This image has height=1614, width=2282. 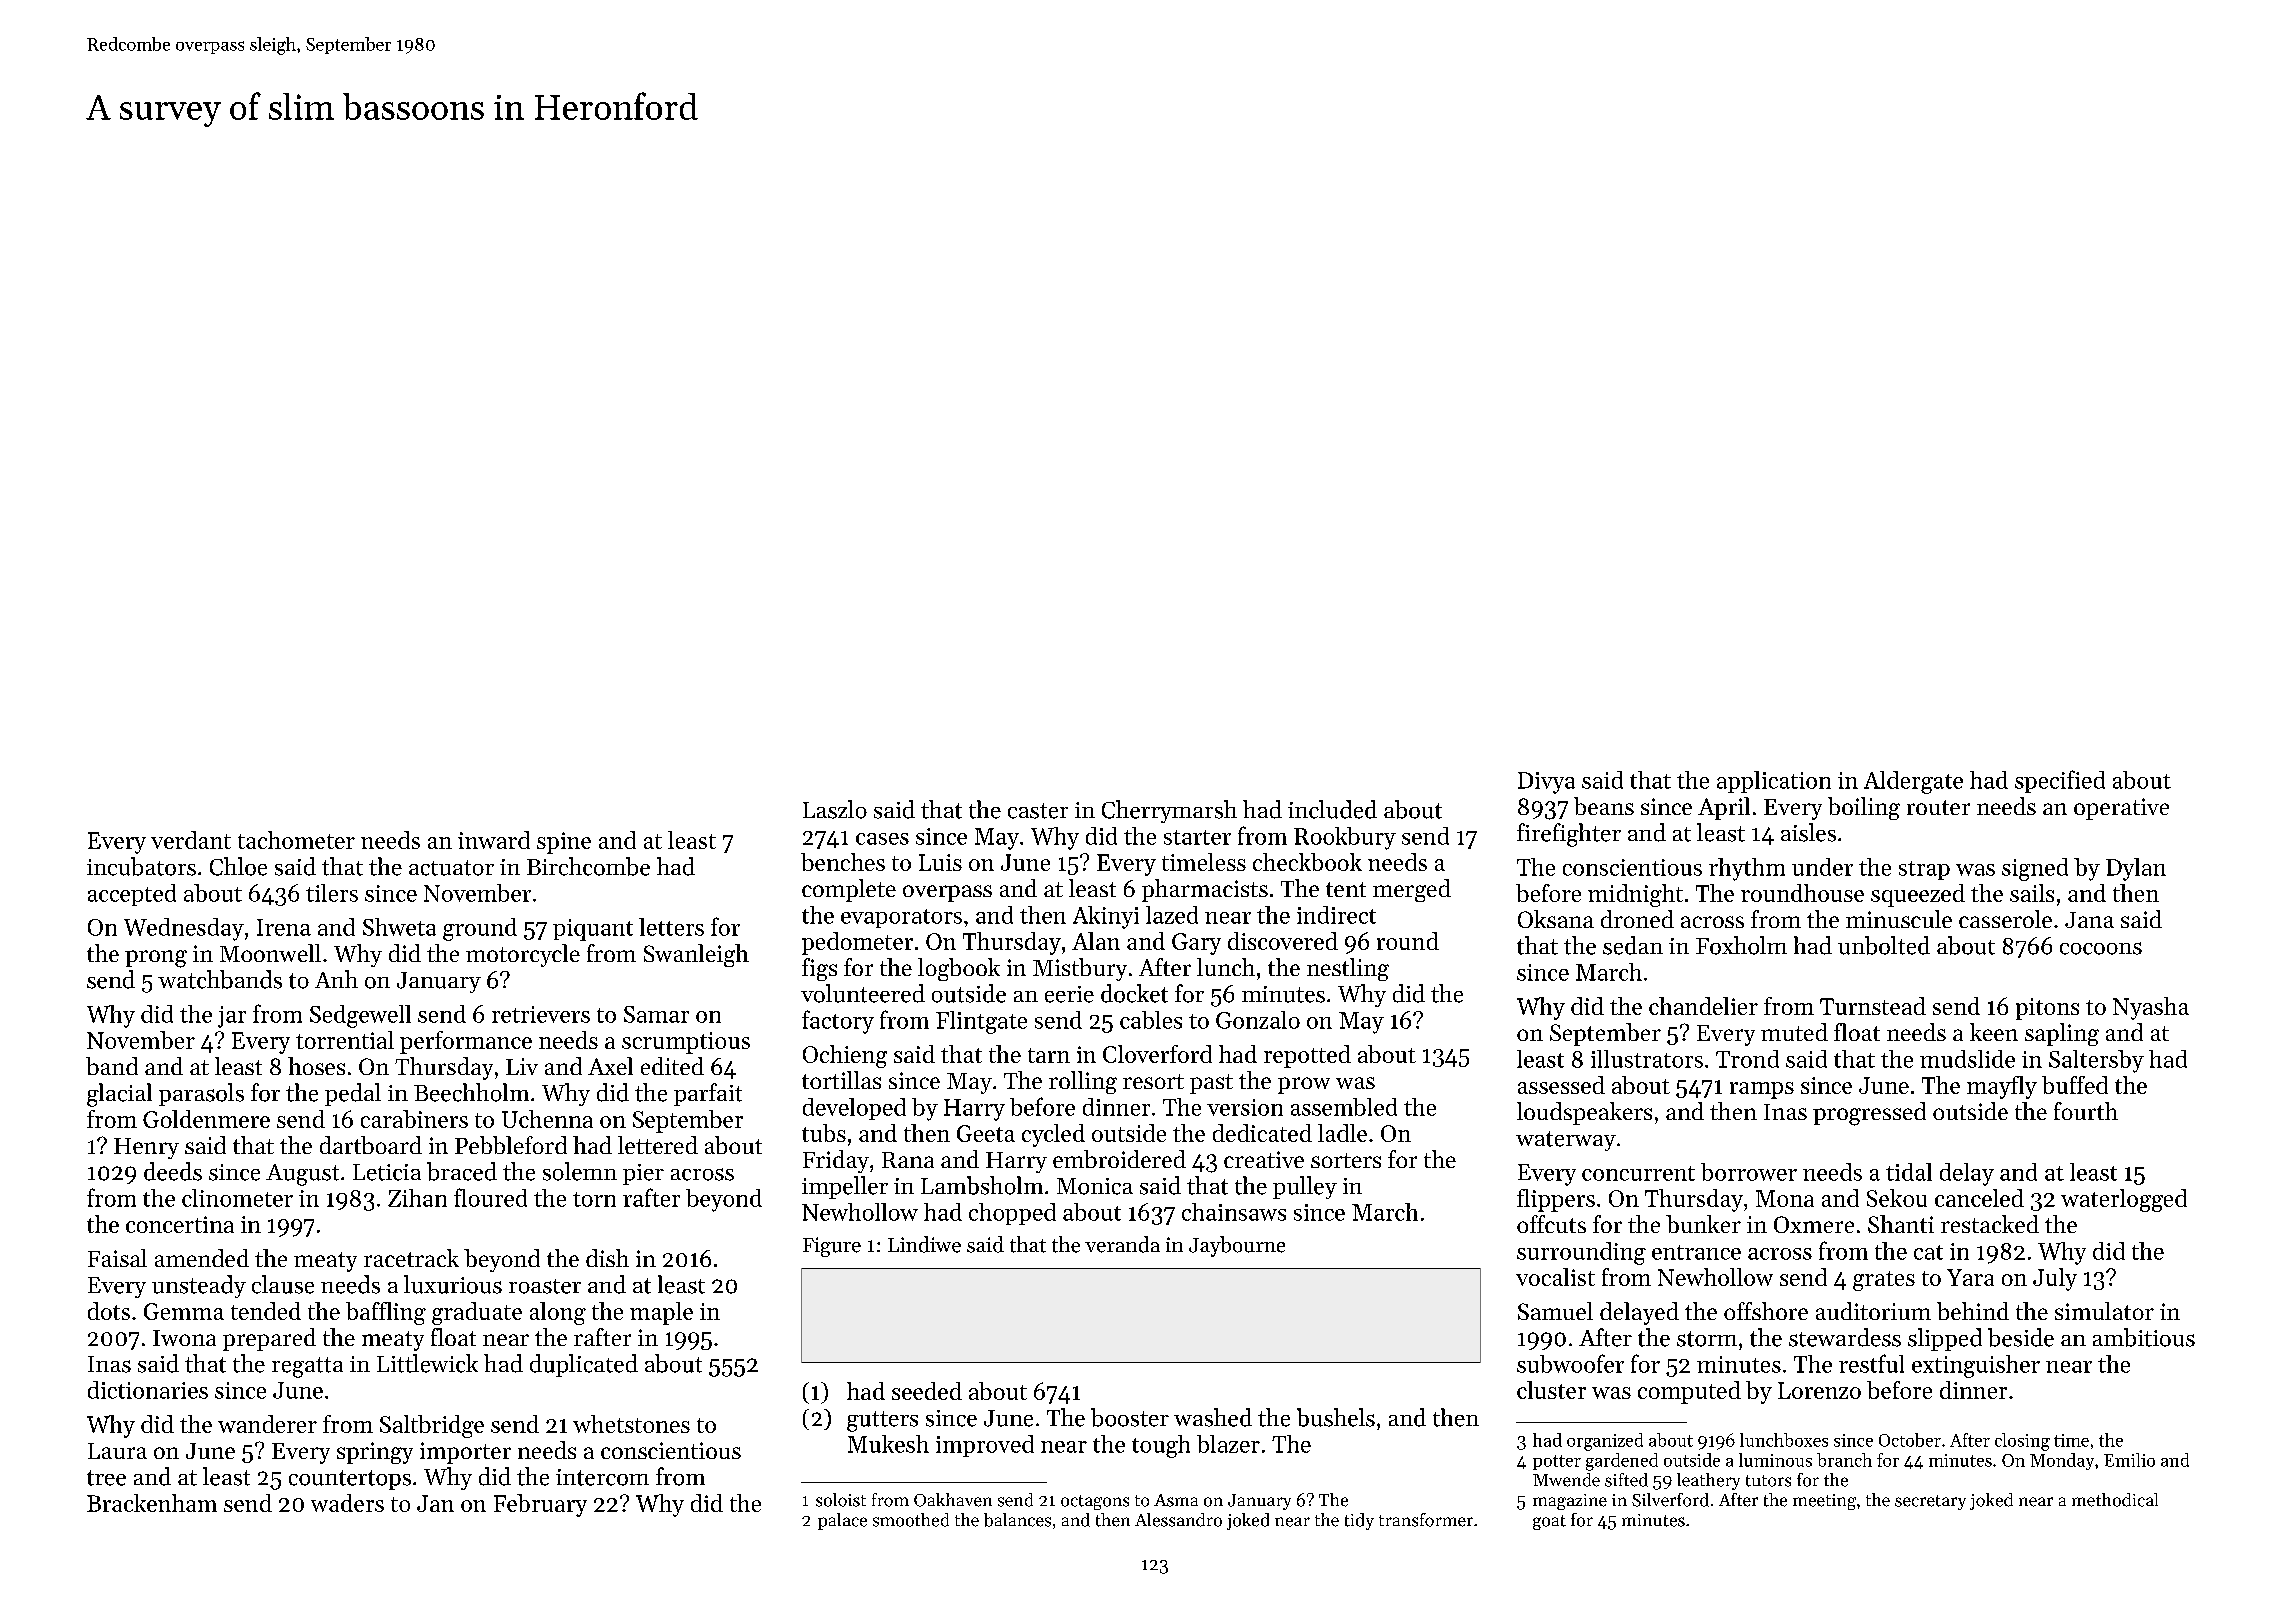 I want to click on Laszlo, so click(x=835, y=809).
